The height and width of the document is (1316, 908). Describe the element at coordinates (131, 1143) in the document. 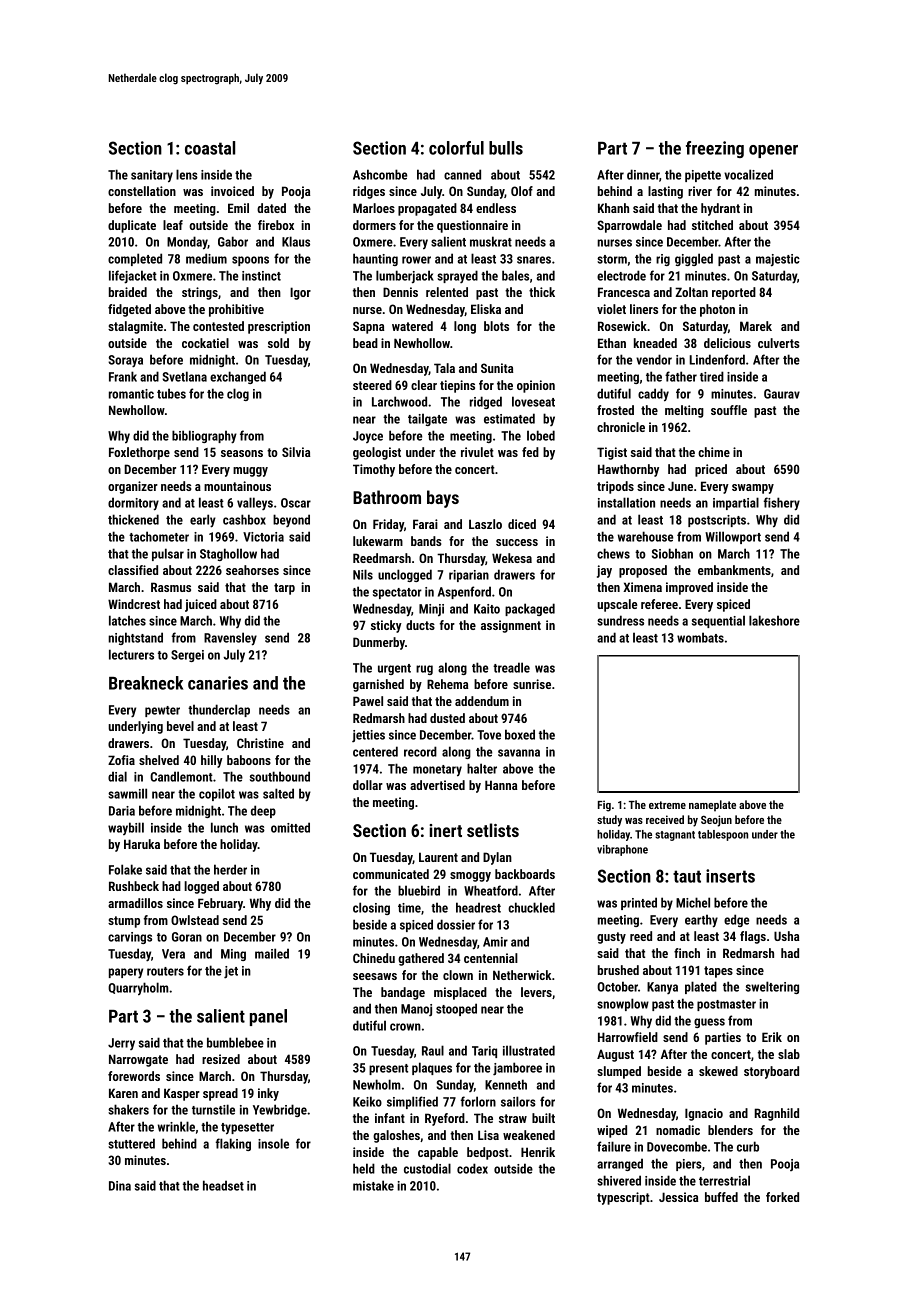

I see `stuttered` at that location.
